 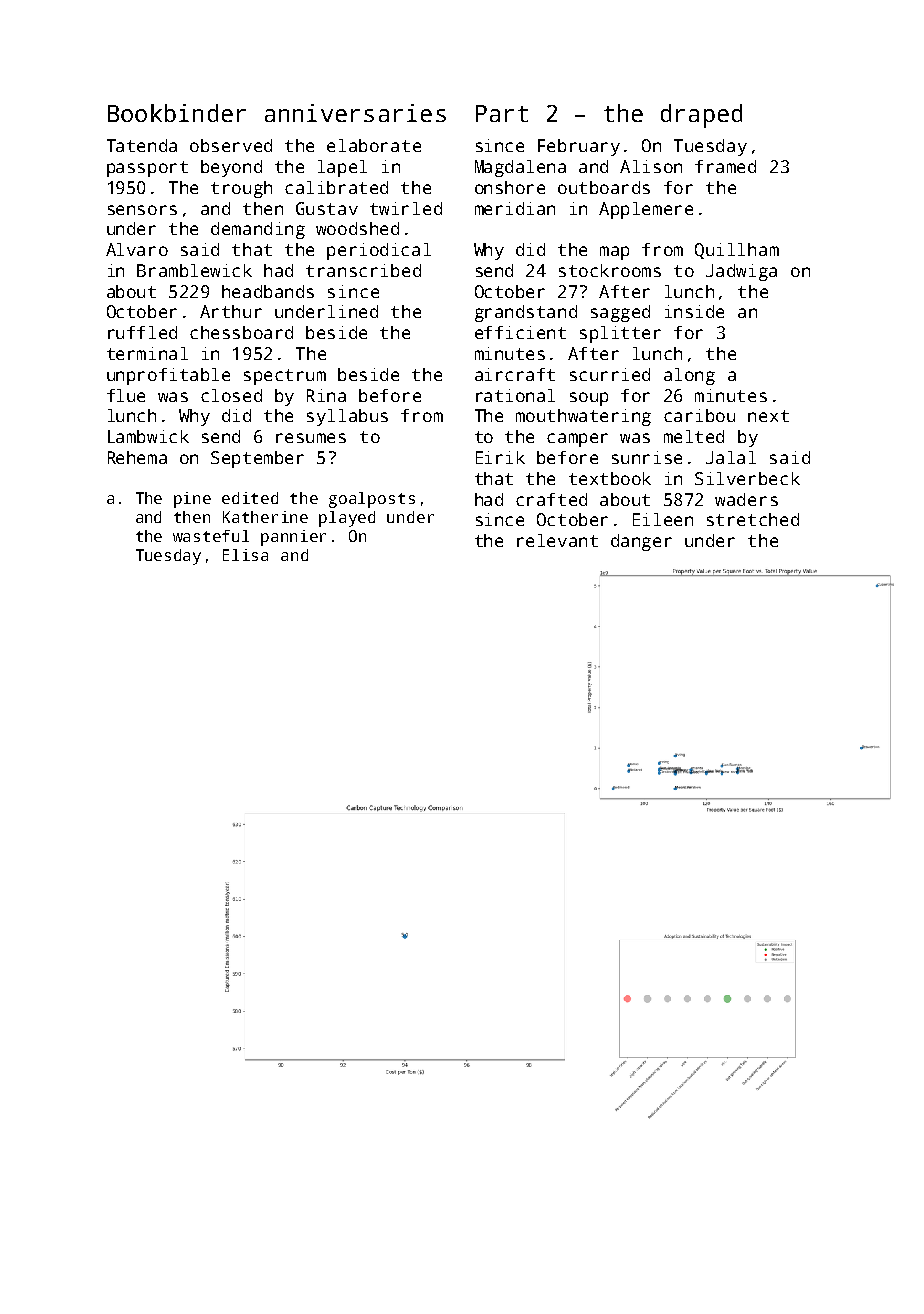 What do you see at coordinates (737, 251) in the screenshot?
I see `Quillham` at bounding box center [737, 251].
